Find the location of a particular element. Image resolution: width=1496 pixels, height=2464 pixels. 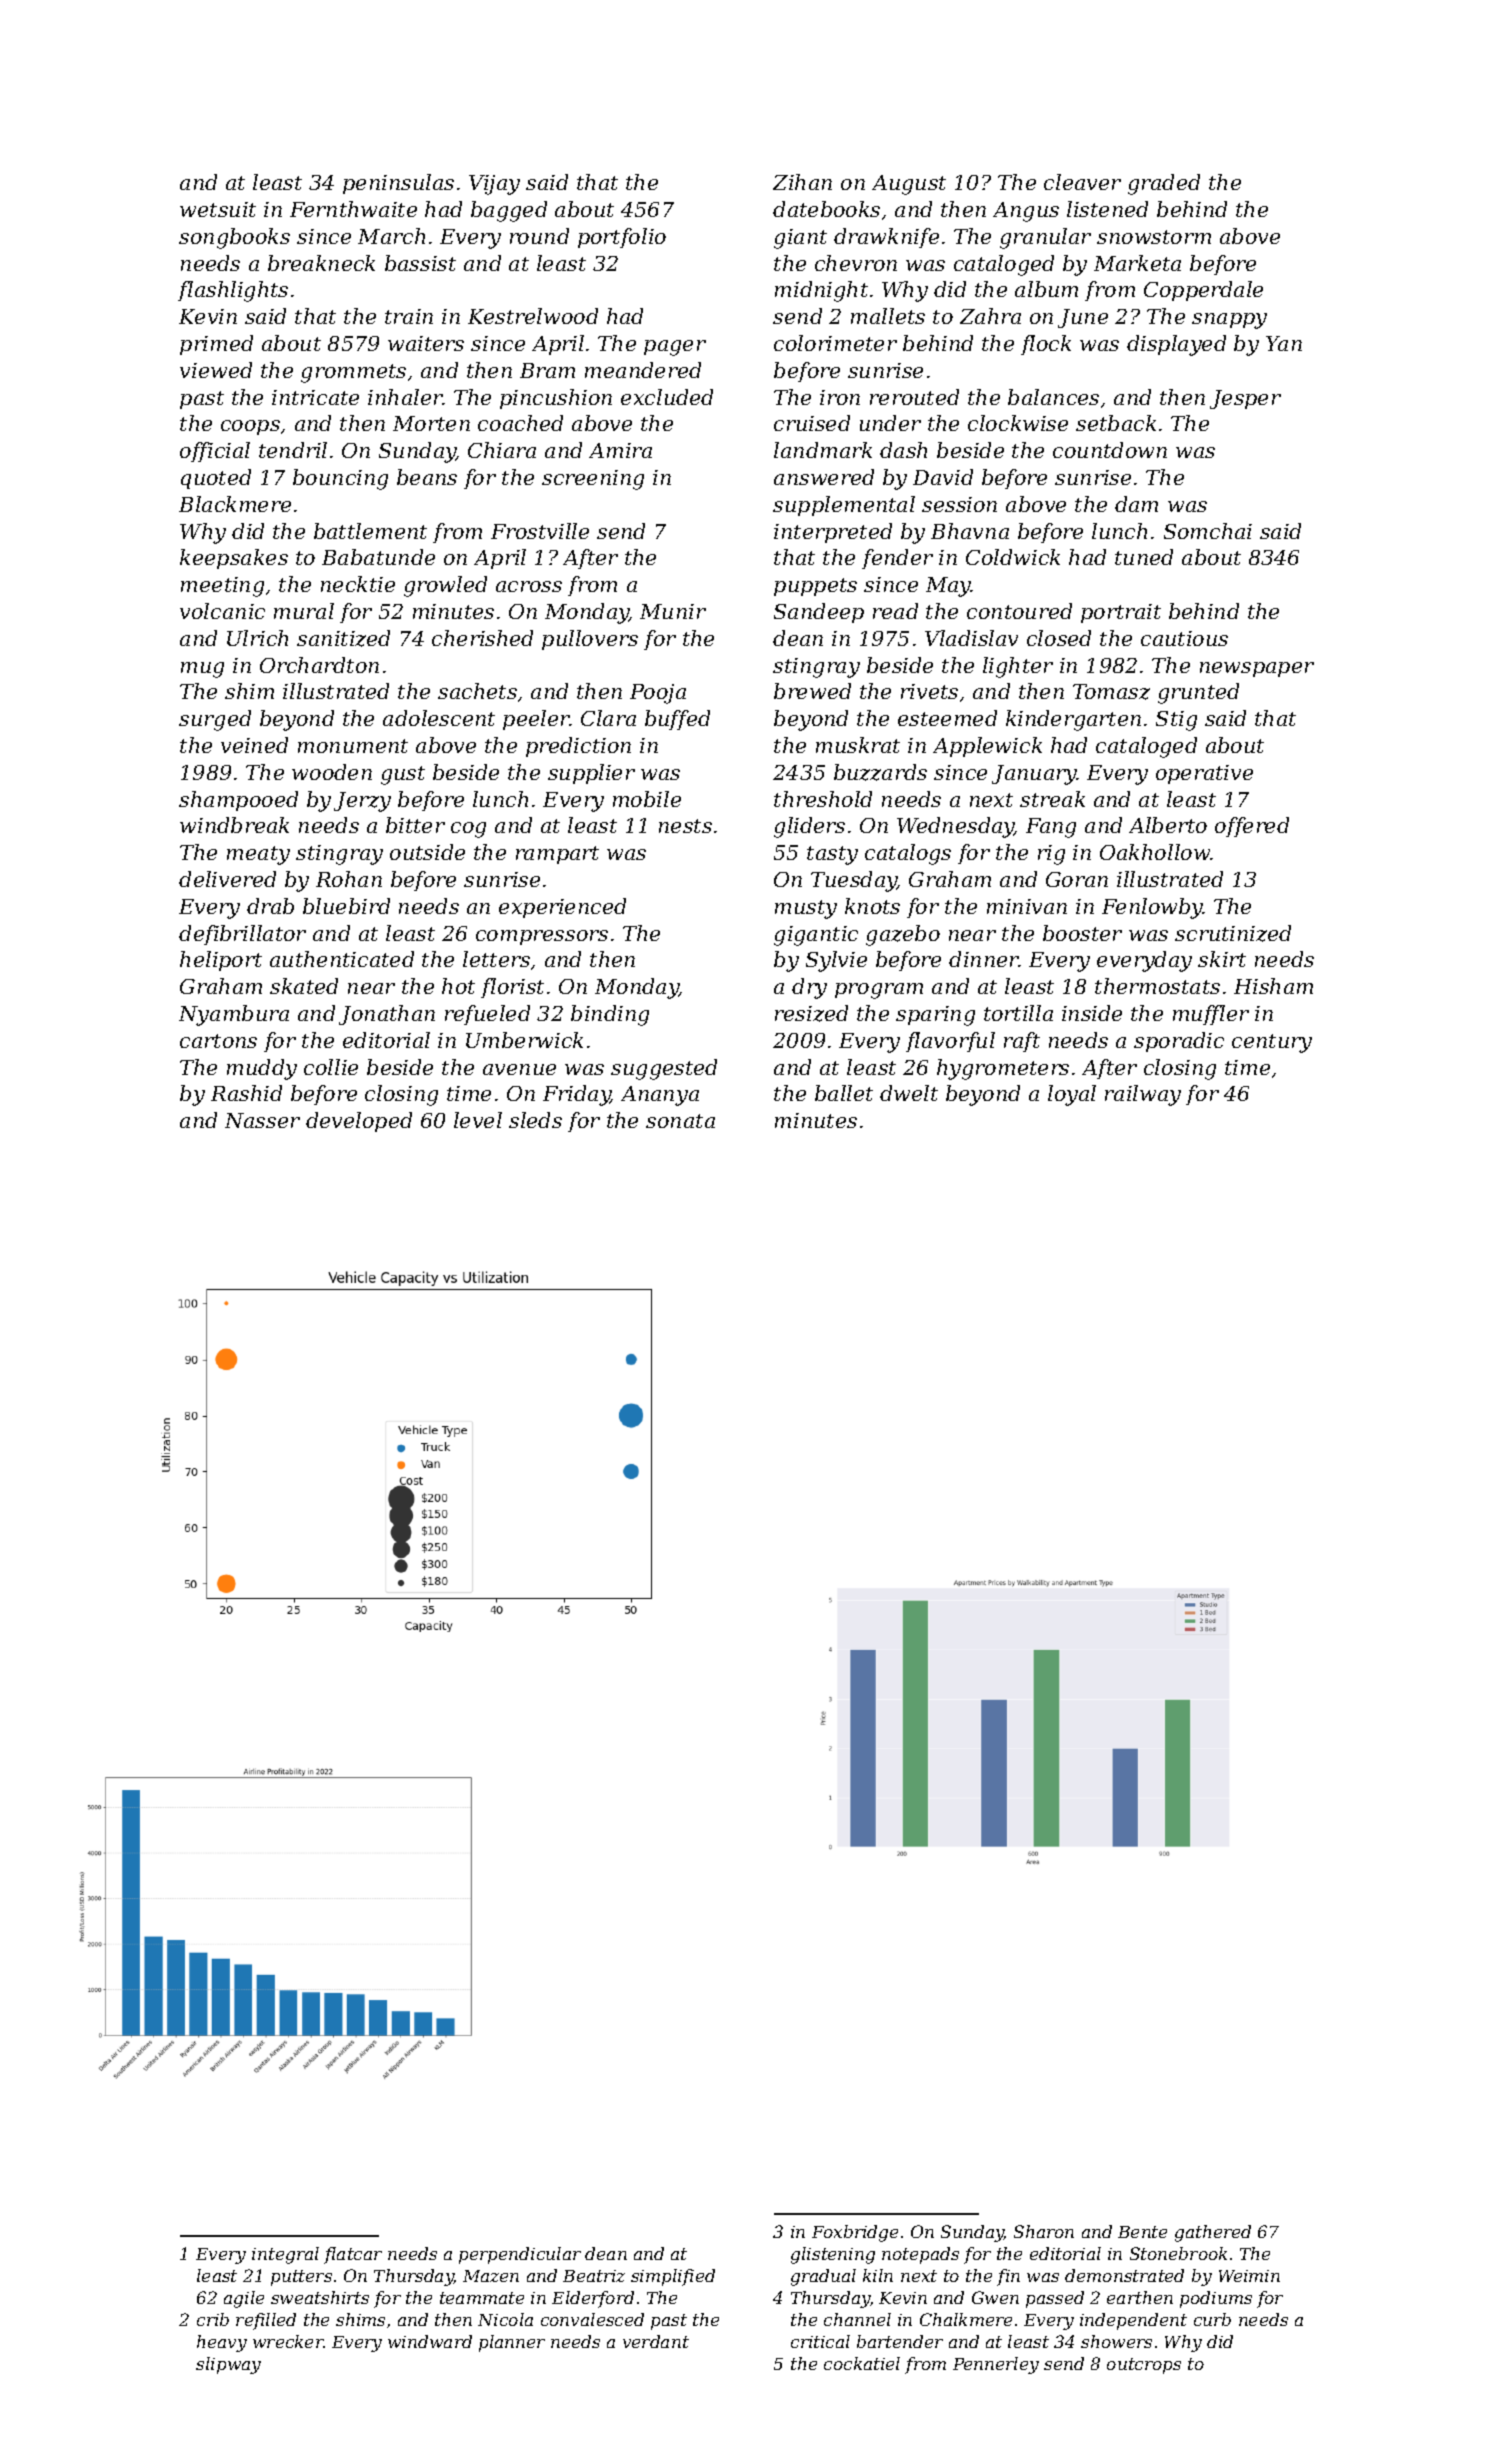

Jesper is located at coordinates (1245, 399).
